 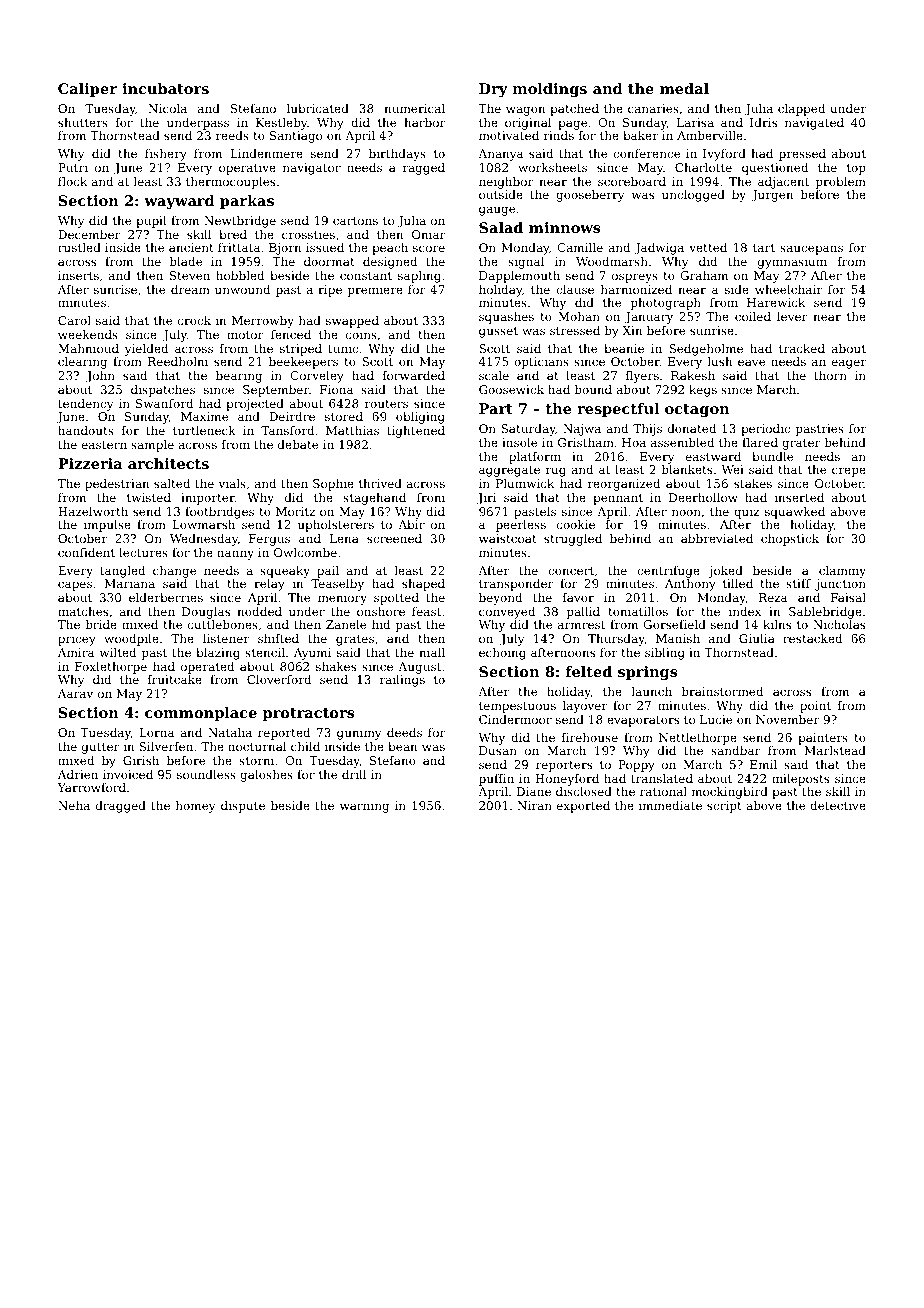 I want to click on evaporators, so click(x=643, y=721).
